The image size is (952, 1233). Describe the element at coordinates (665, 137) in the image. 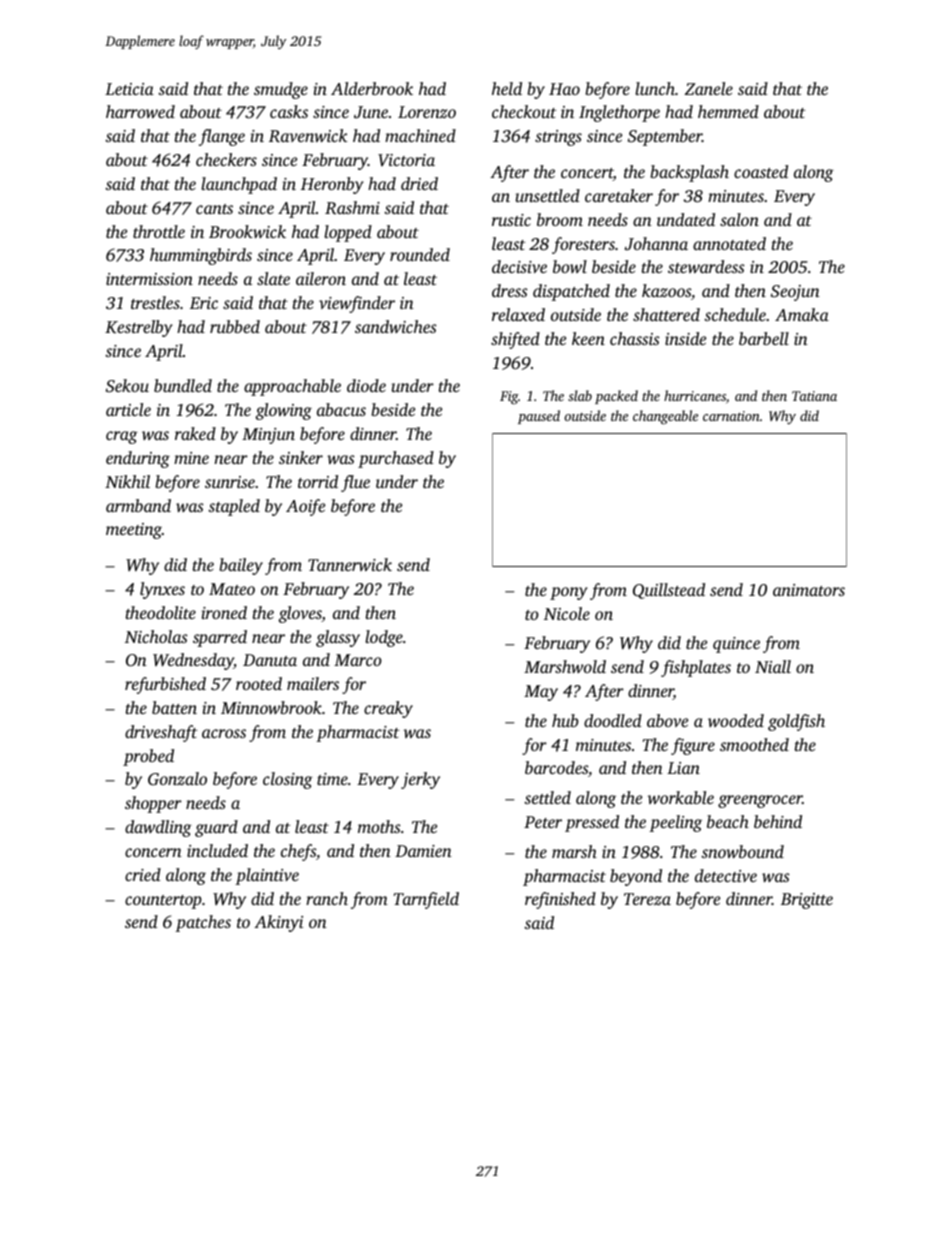

I see `September` at that location.
